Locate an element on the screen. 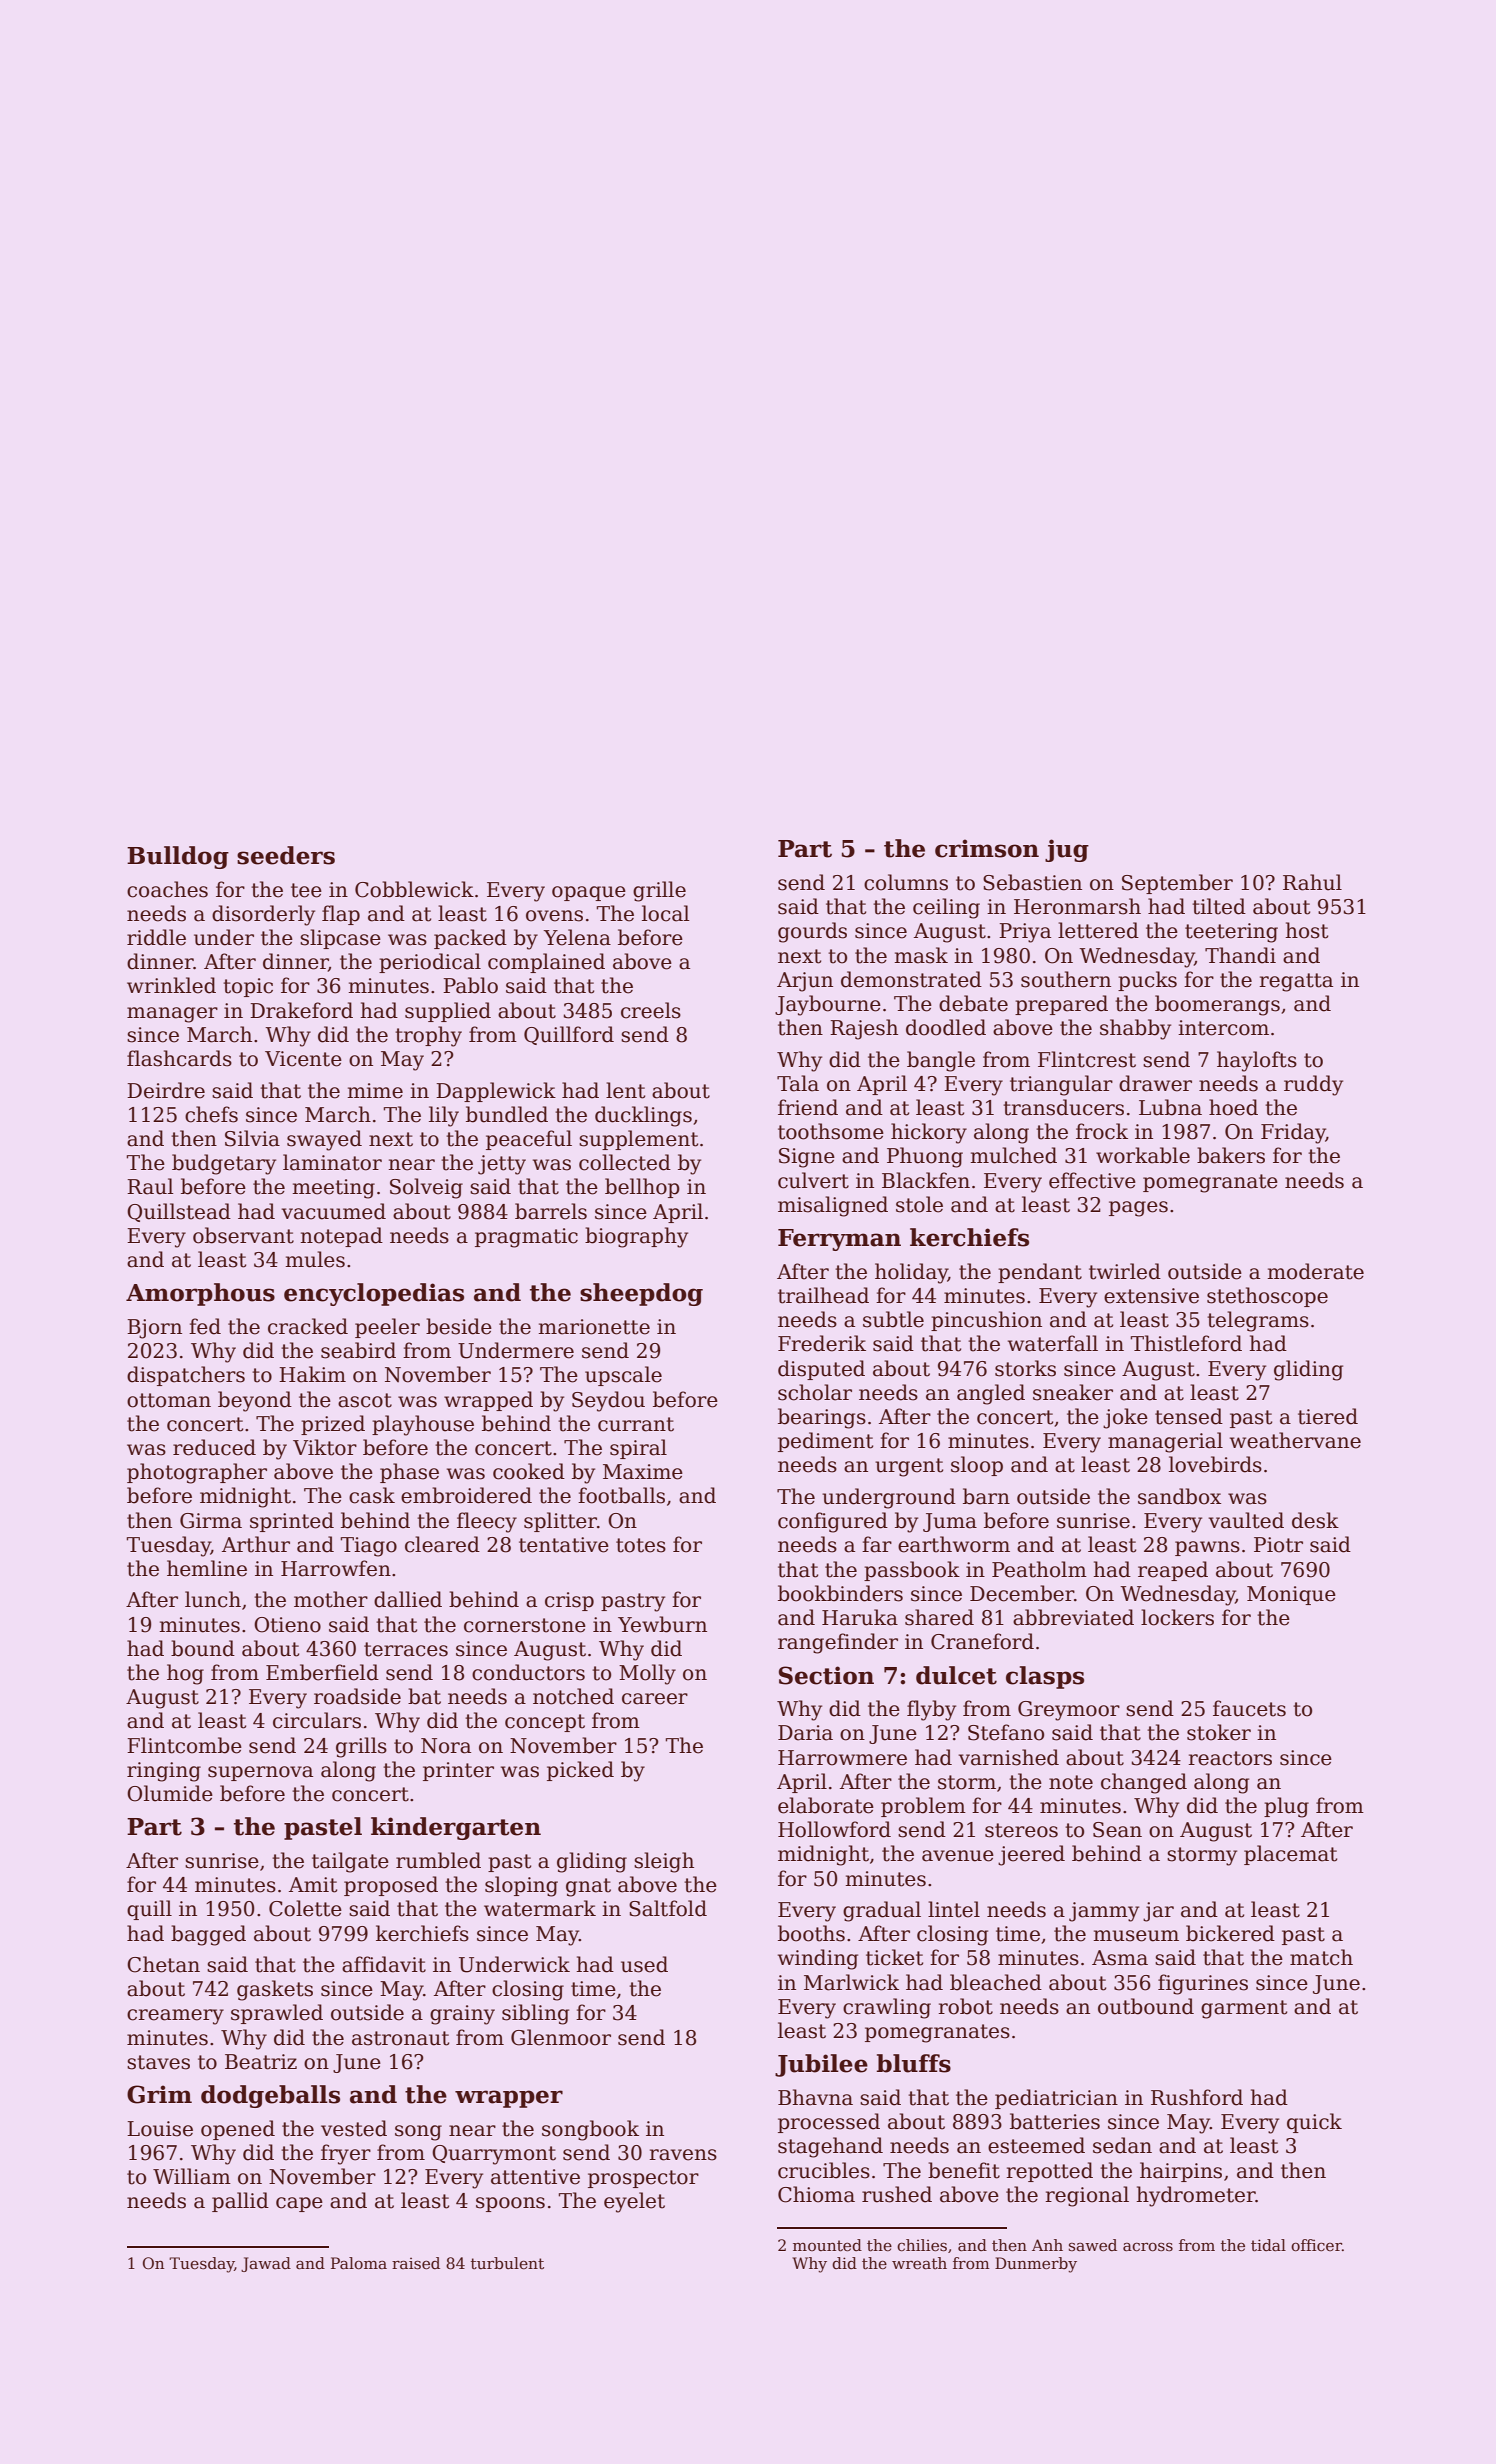 This screenshot has height=2464, width=1496. opaque is located at coordinates (589, 893).
